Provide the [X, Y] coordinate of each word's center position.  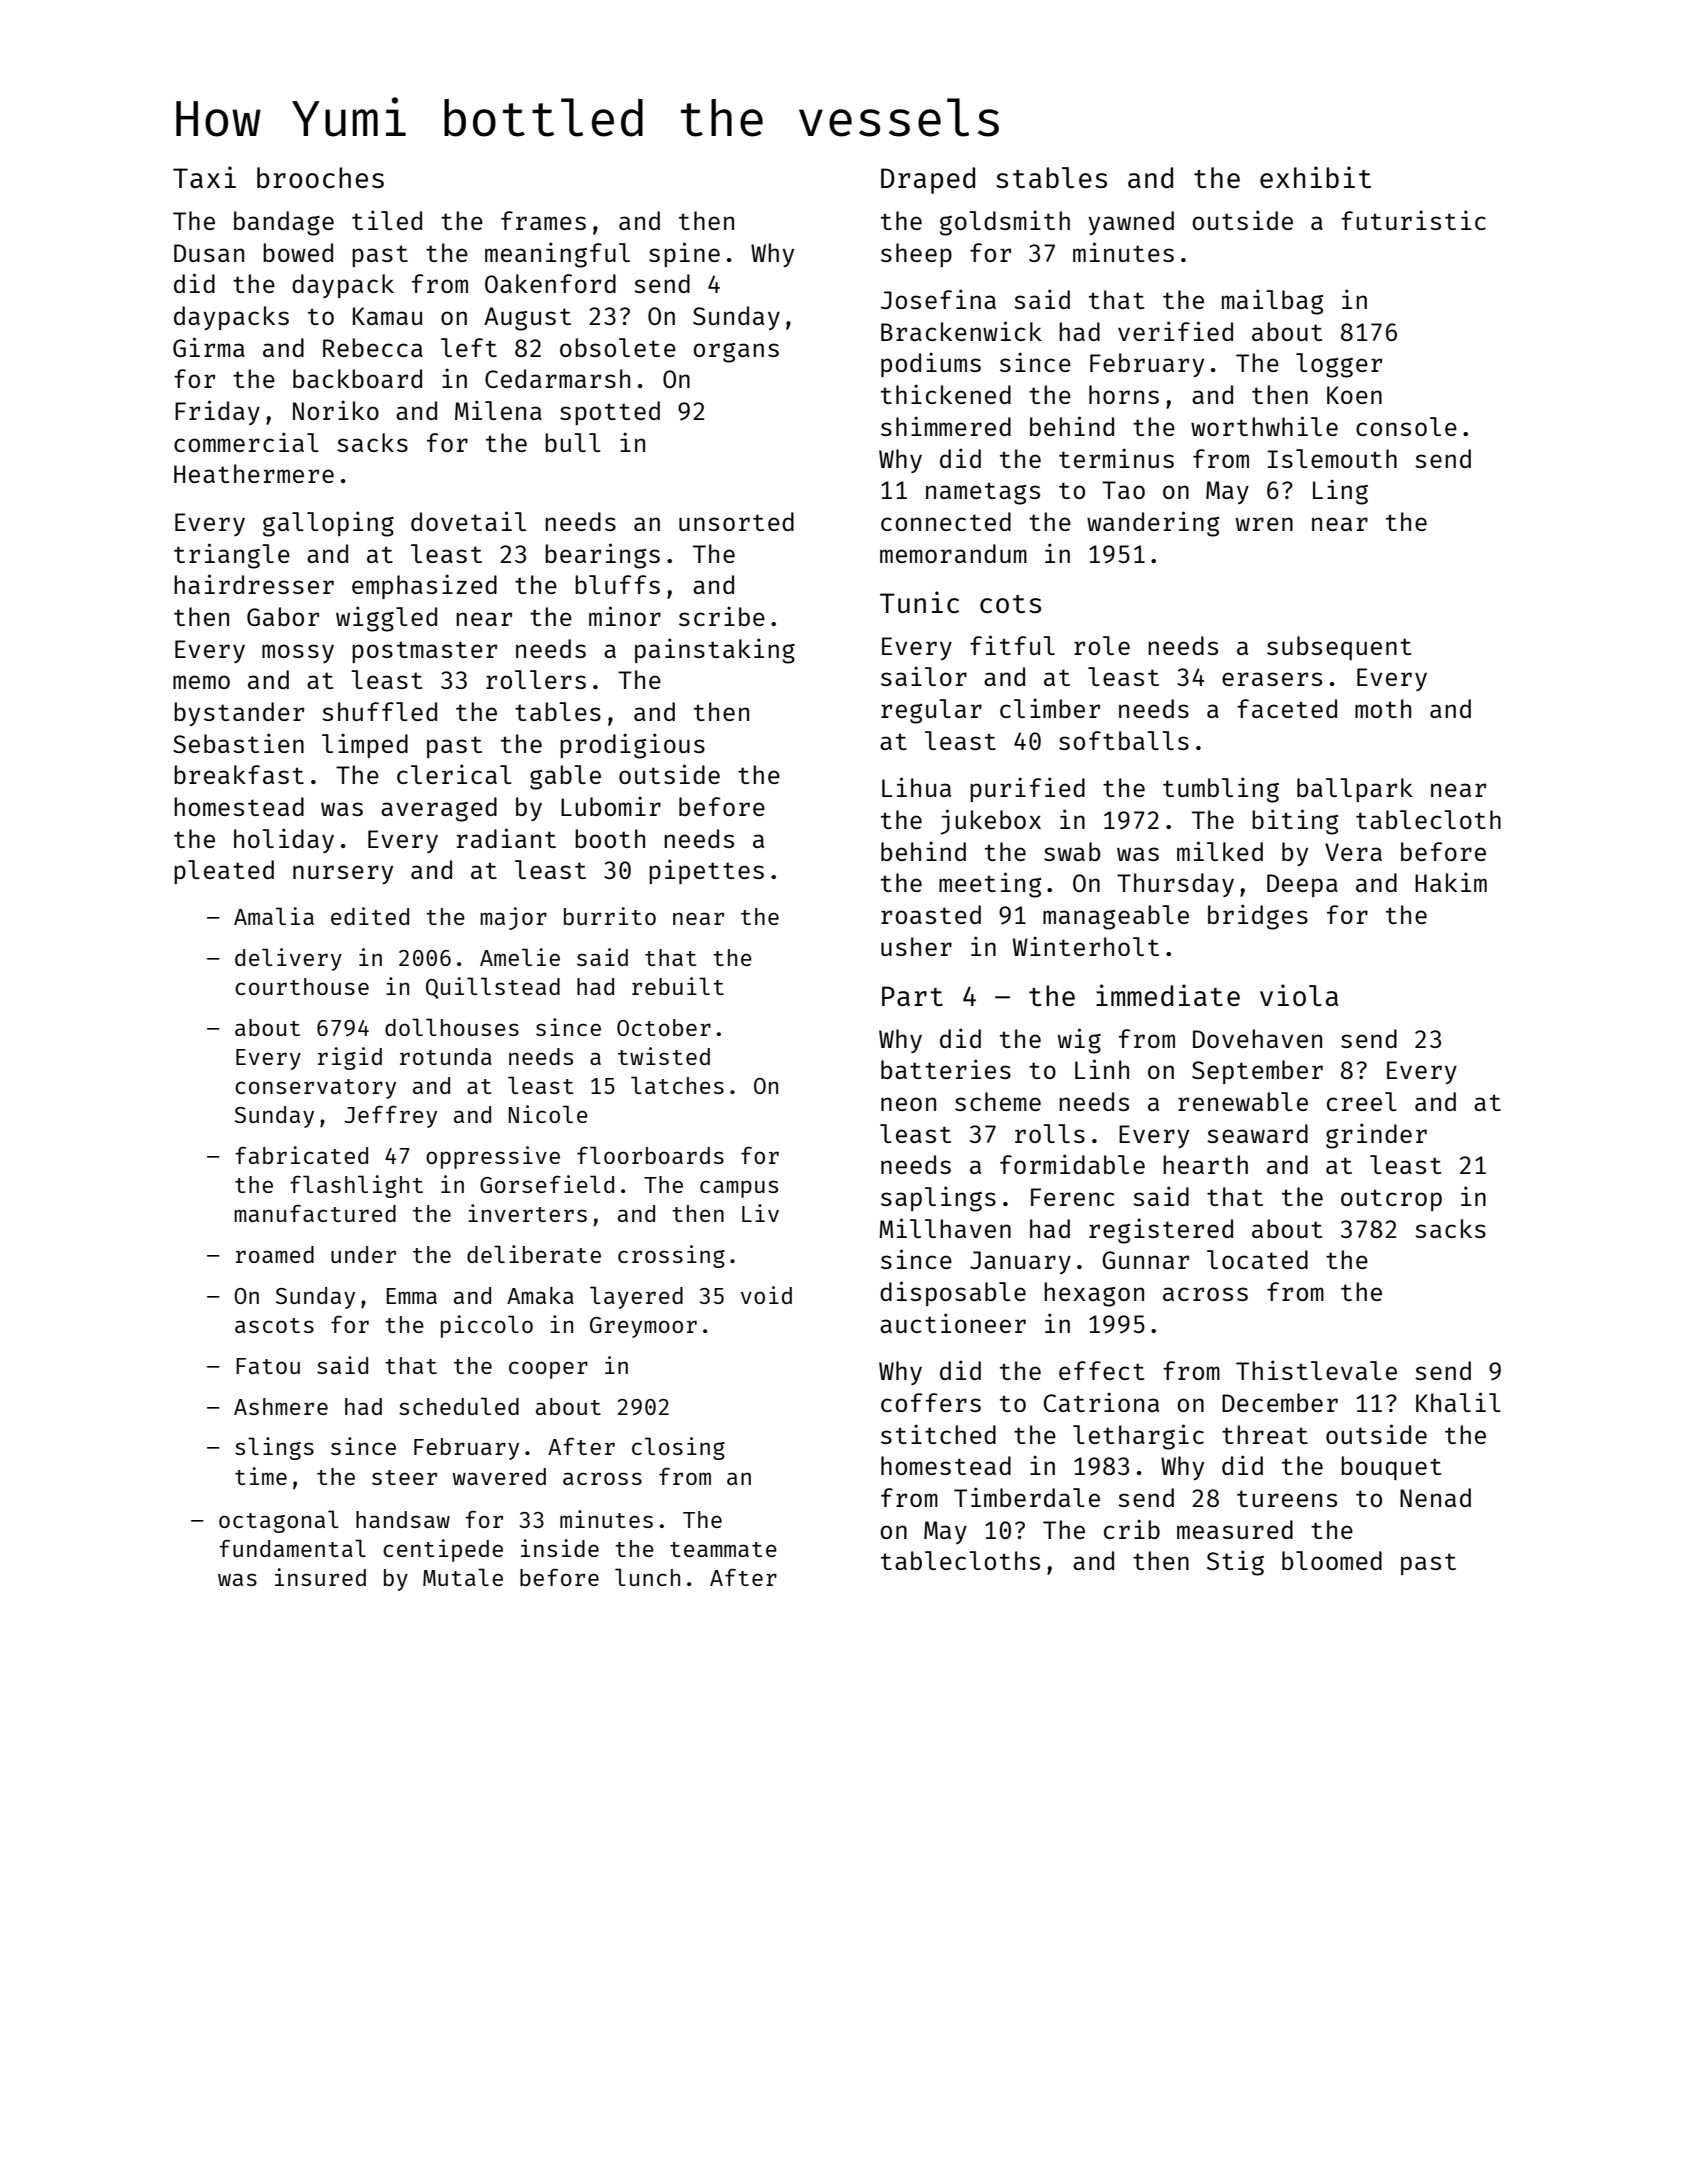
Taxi [204, 177]
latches [677, 1085]
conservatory [315, 1089]
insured [320, 1577]
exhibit [1315, 177]
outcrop [1391, 1200]
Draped [928, 180]
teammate [723, 1549]
